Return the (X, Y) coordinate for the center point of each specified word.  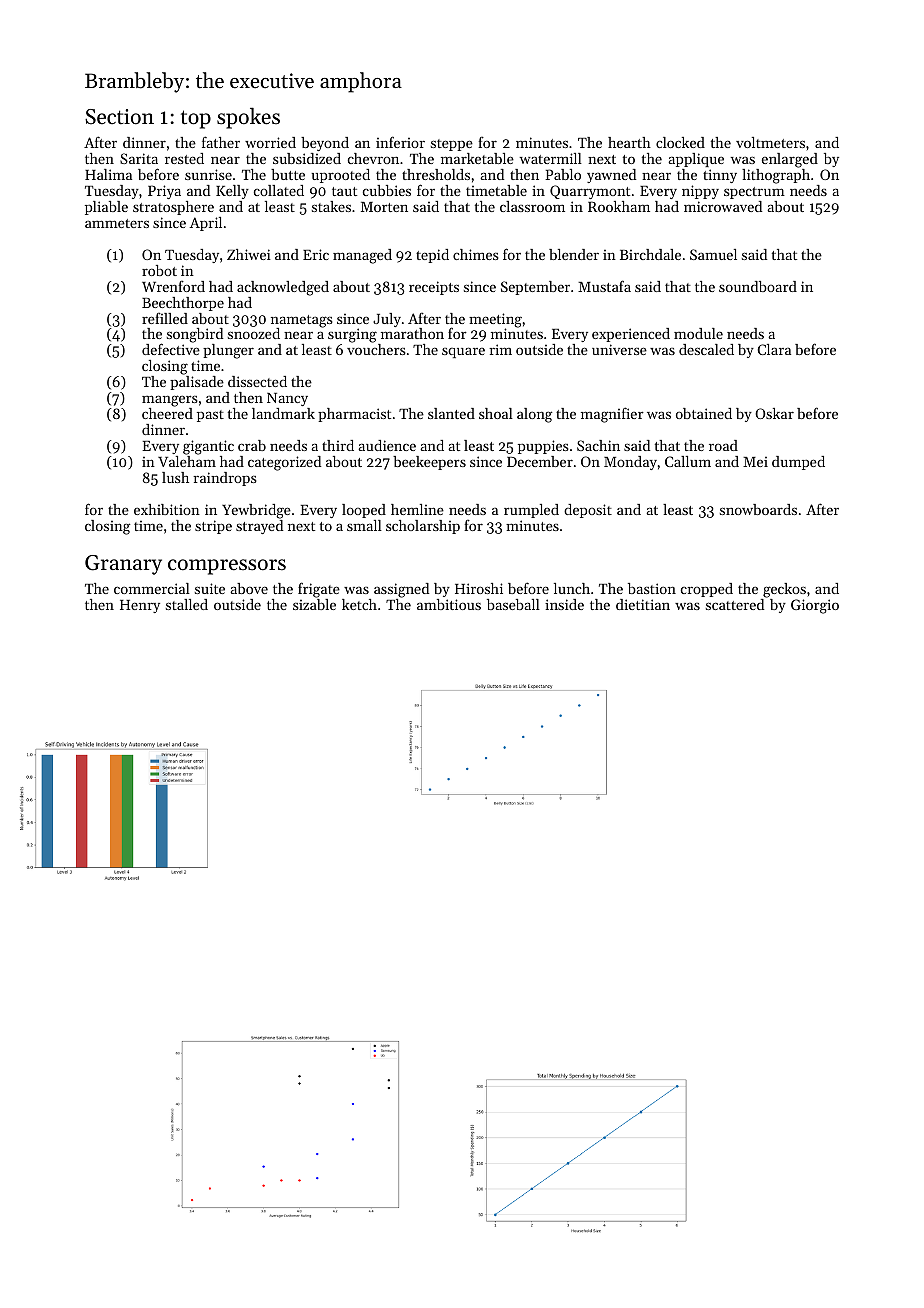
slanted (451, 413)
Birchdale (650, 254)
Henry (140, 606)
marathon (412, 333)
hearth (629, 142)
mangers (170, 401)
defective (171, 349)
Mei (755, 462)
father (221, 142)
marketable (477, 158)
